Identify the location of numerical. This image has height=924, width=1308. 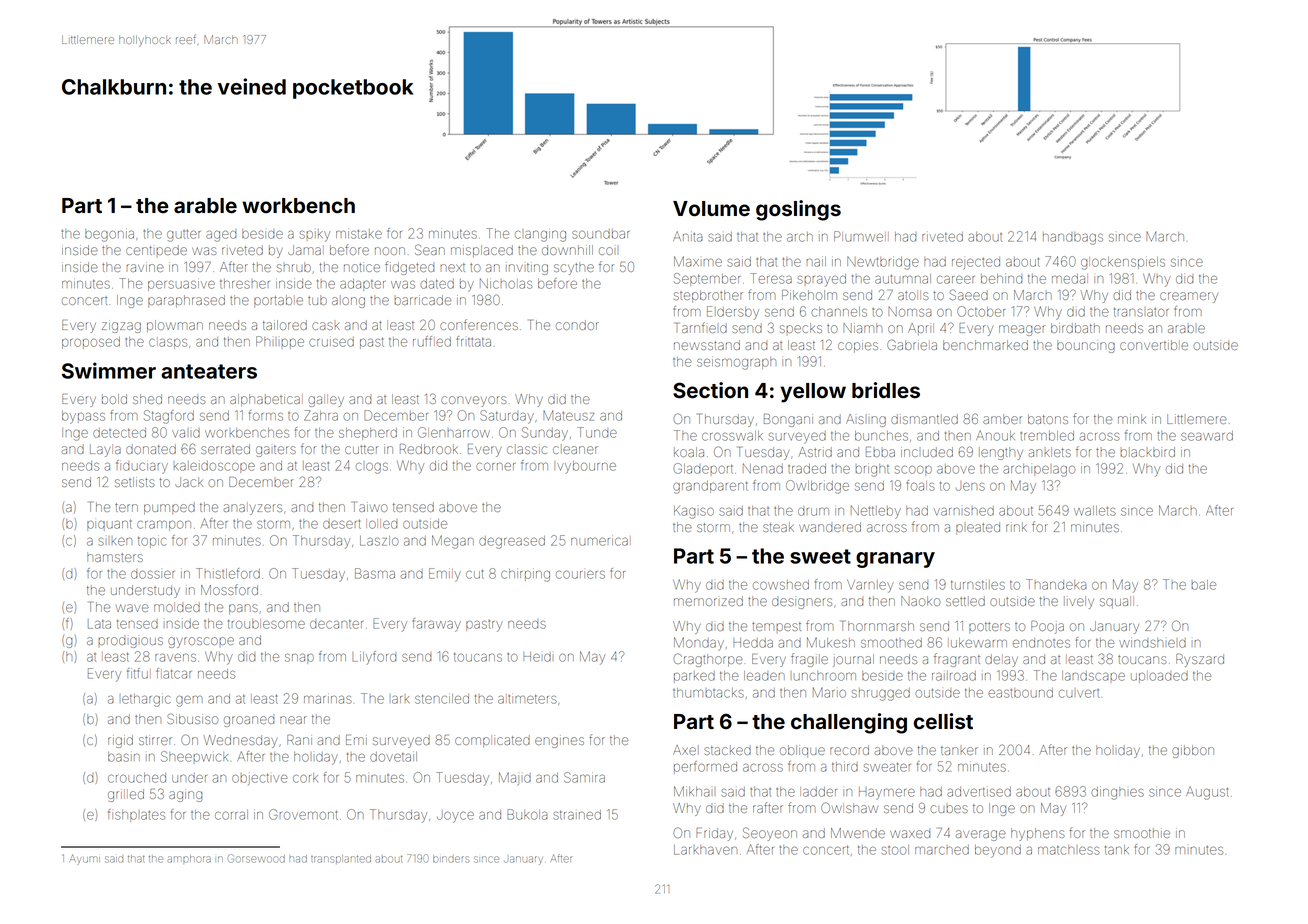
(601, 541).
